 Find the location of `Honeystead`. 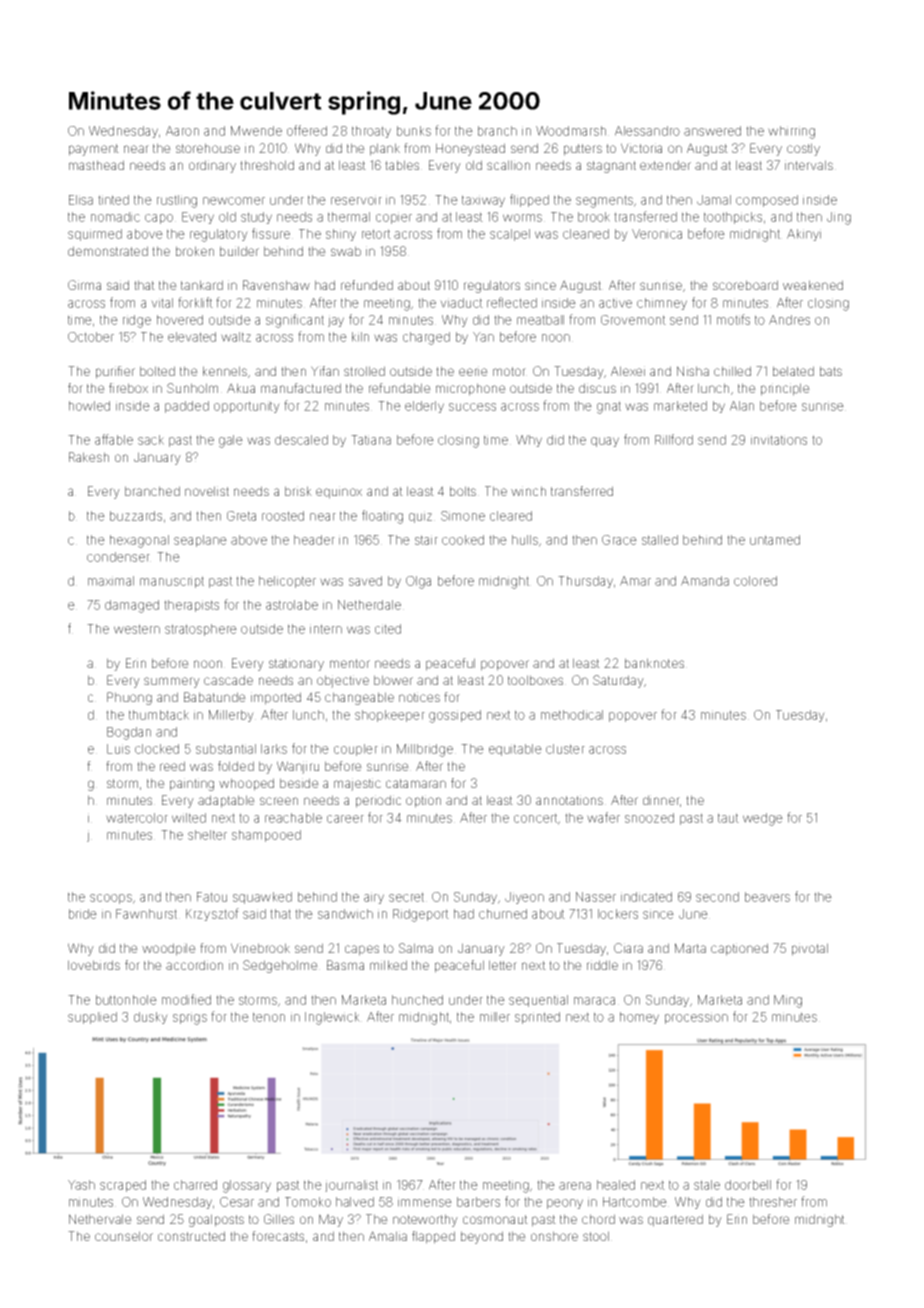

Honeystead is located at coordinates (470, 149).
